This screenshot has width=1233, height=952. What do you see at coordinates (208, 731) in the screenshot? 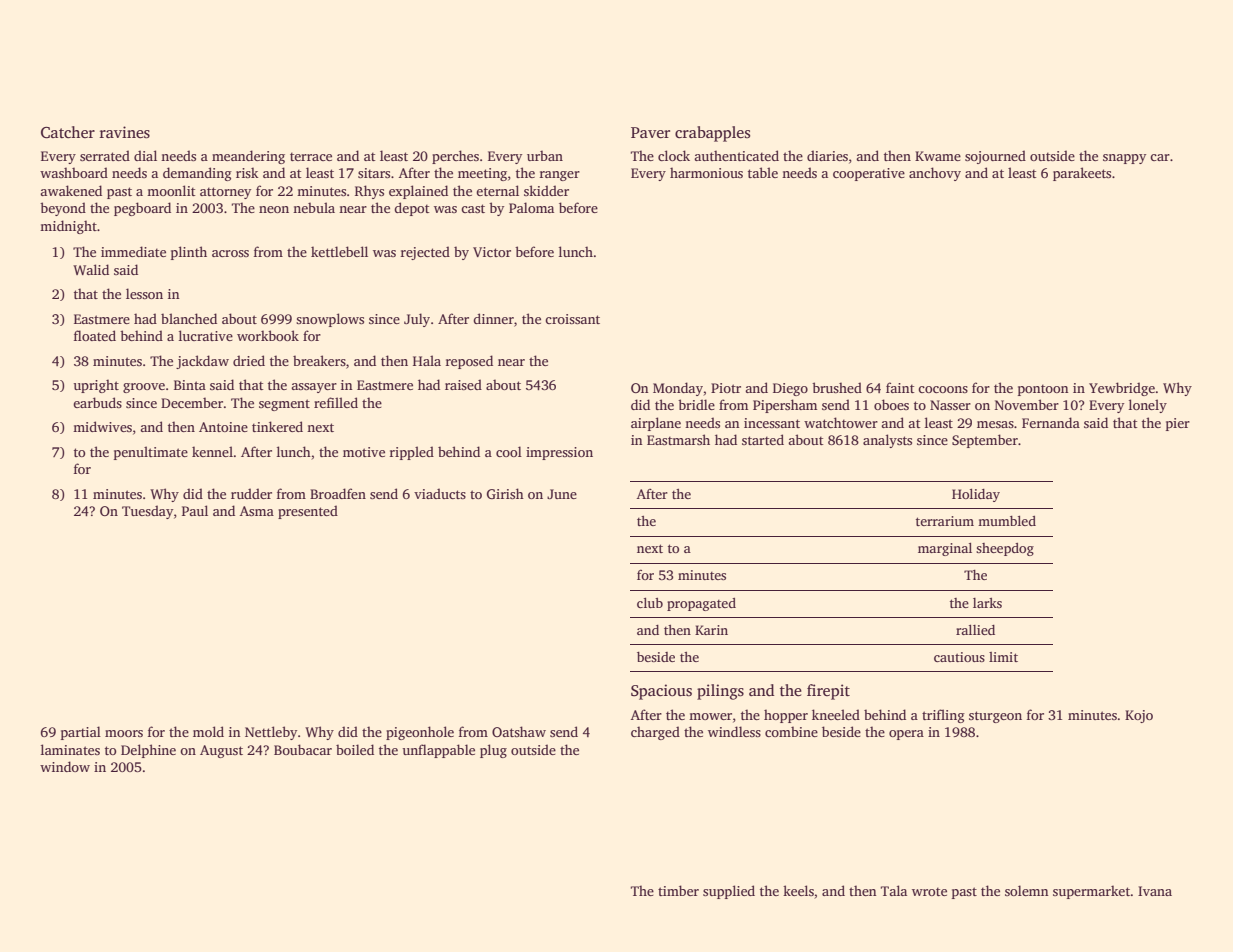
I see `mold` at bounding box center [208, 731].
